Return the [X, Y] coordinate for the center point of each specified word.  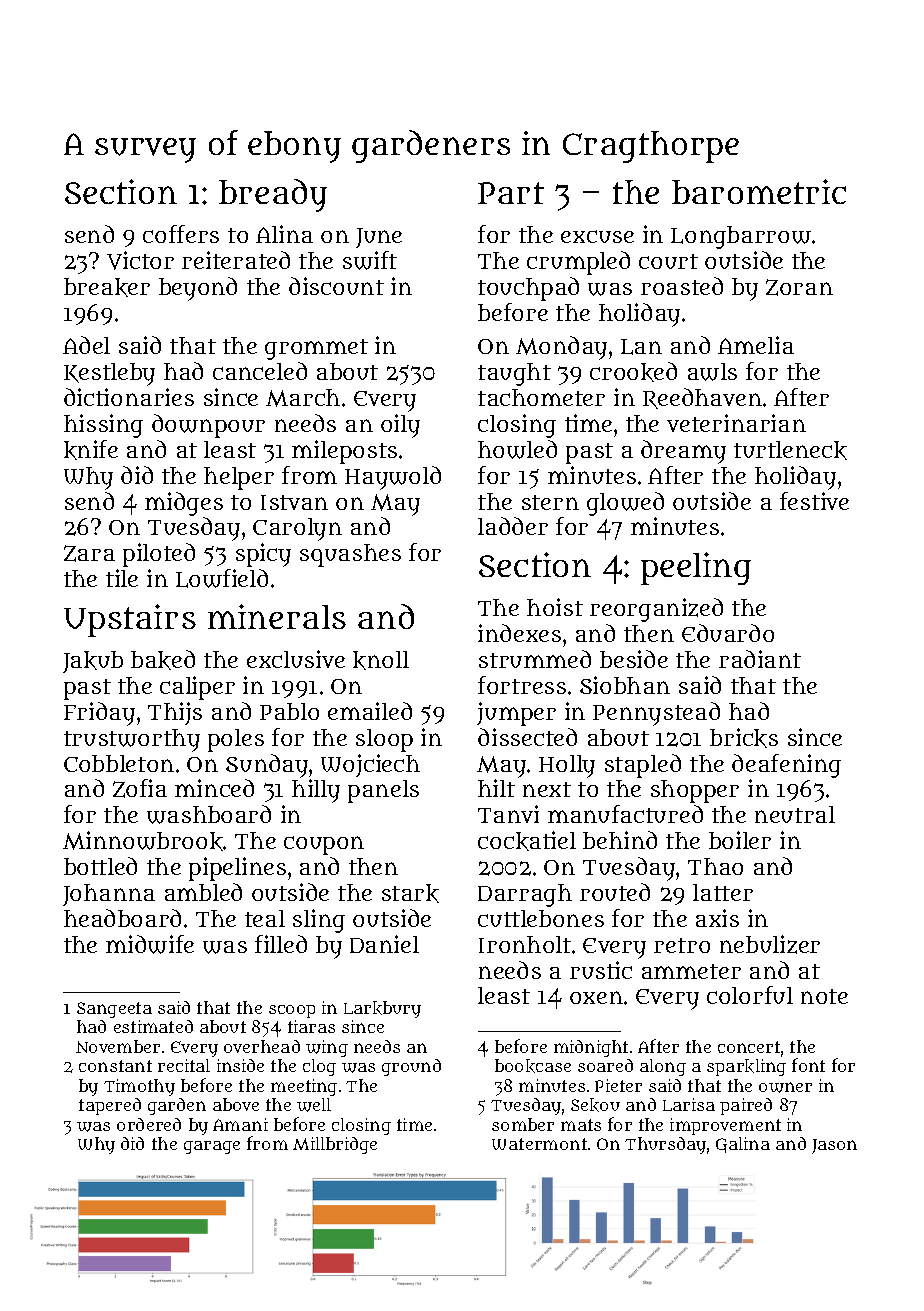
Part [511, 193]
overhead [262, 1046]
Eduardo [728, 633]
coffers [181, 234]
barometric [759, 191]
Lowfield [222, 578]
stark [410, 893]
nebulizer [770, 944]
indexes [519, 633]
